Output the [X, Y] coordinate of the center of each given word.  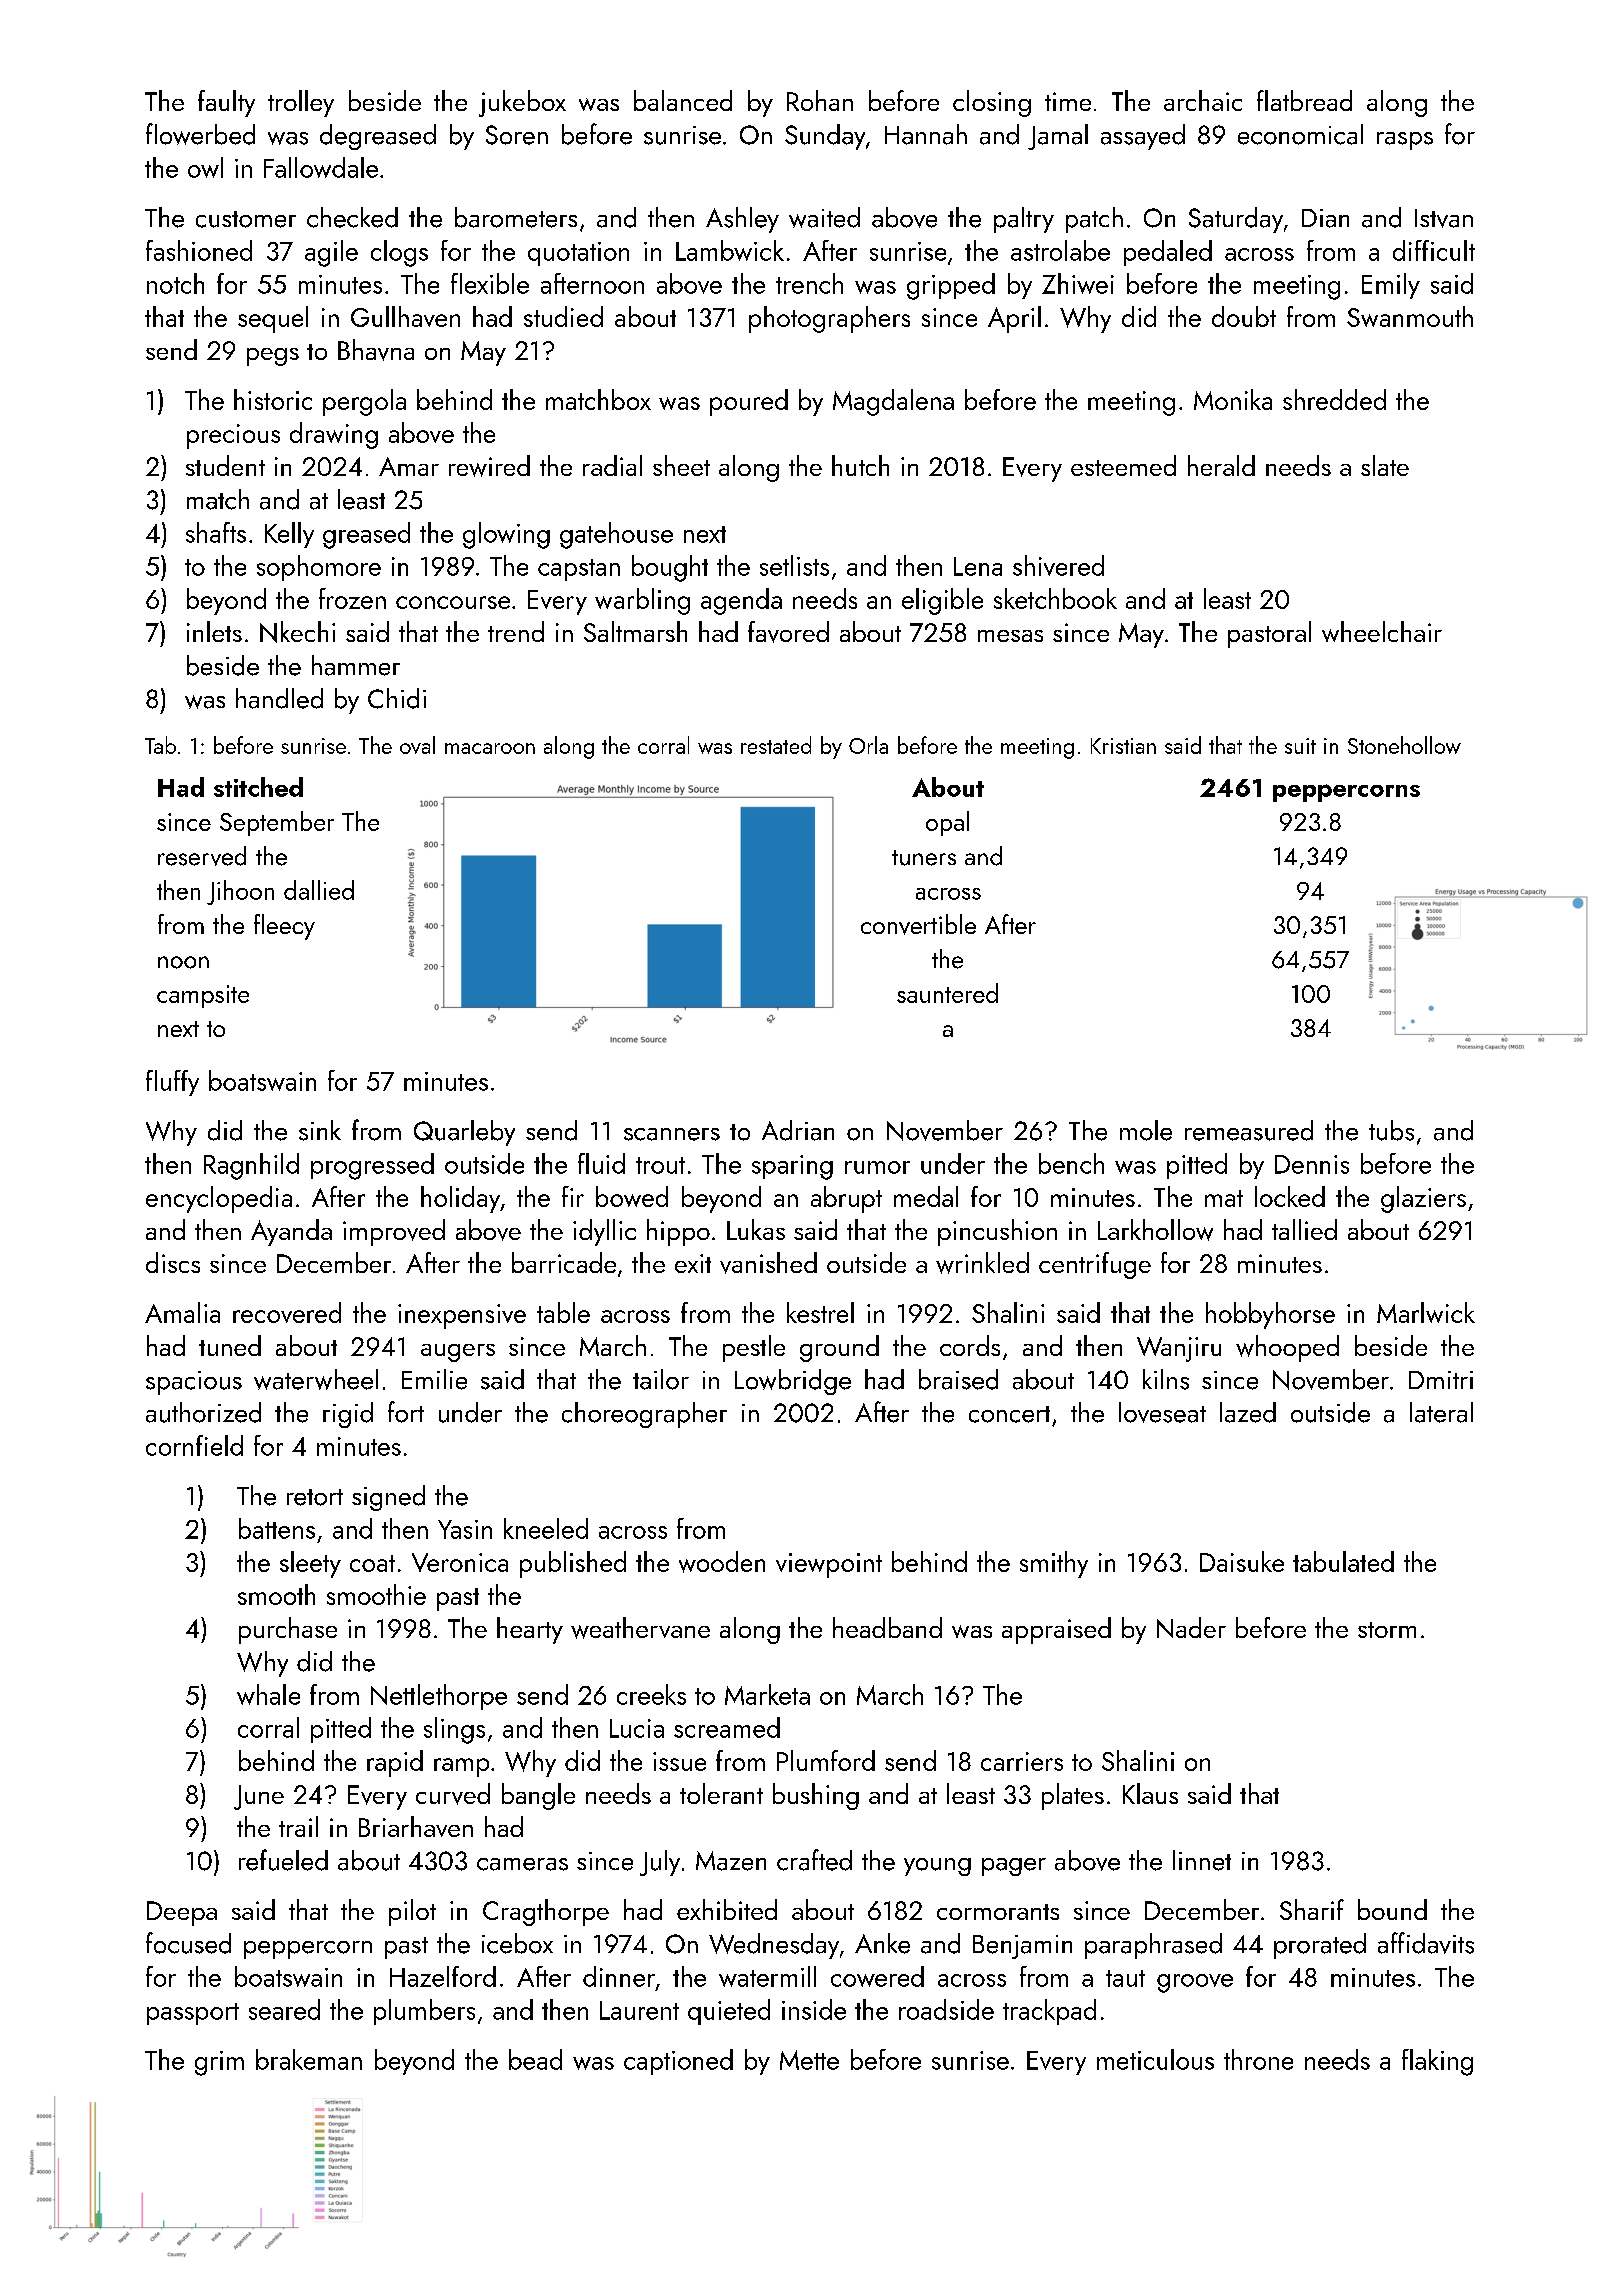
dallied [319, 890]
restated [776, 745]
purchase [288, 1630]
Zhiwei [1078, 283]
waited [824, 217]
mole [1146, 1130]
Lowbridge [793, 1382]
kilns [1166, 1379]
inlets [214, 631]
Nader [1191, 1627]
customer [246, 219]
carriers [1022, 1761]
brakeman [309, 2059]
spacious [194, 1383]
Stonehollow [1404, 745]
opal [947, 823]
